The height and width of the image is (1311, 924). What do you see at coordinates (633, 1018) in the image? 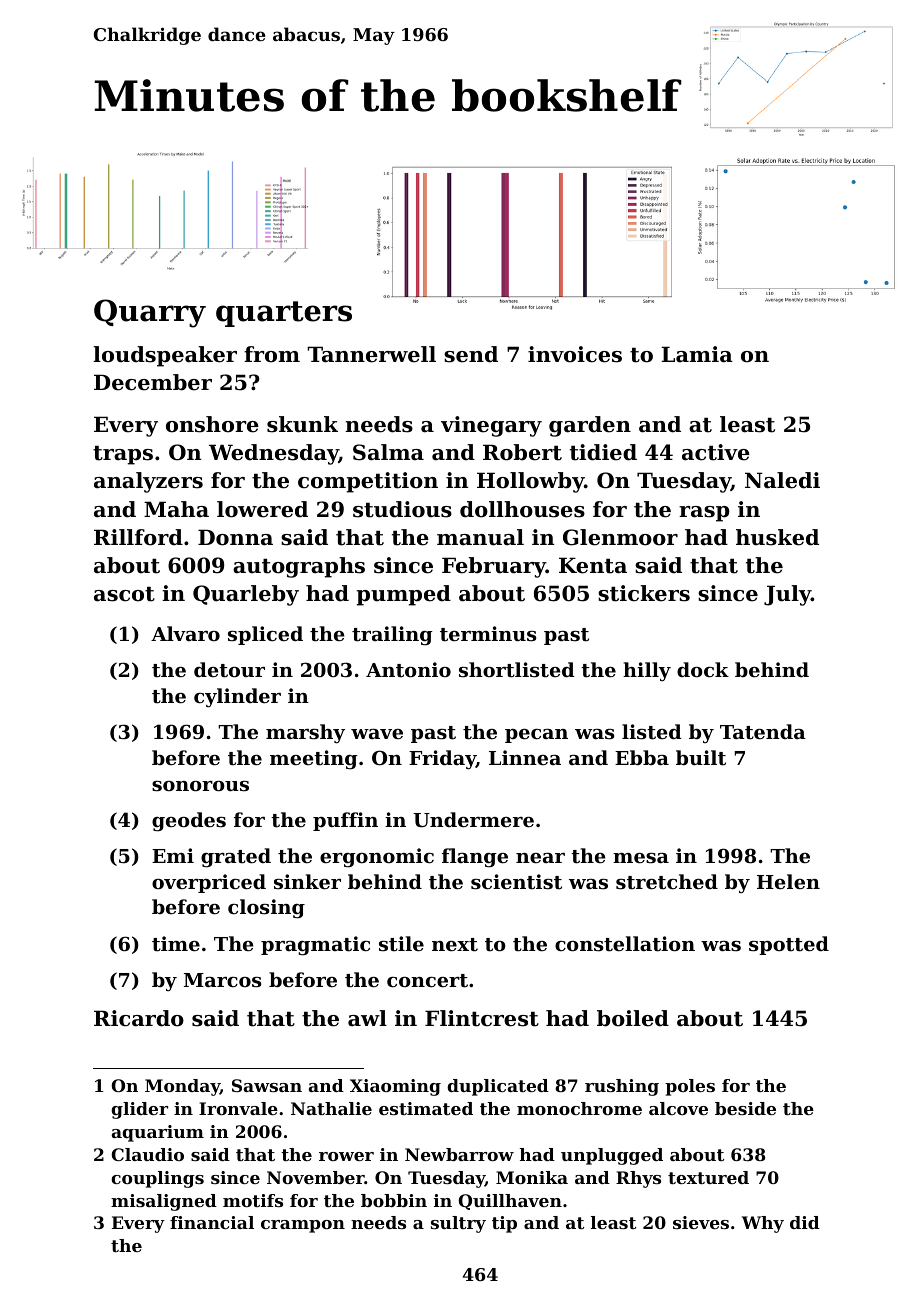
I see `boiled` at bounding box center [633, 1018].
